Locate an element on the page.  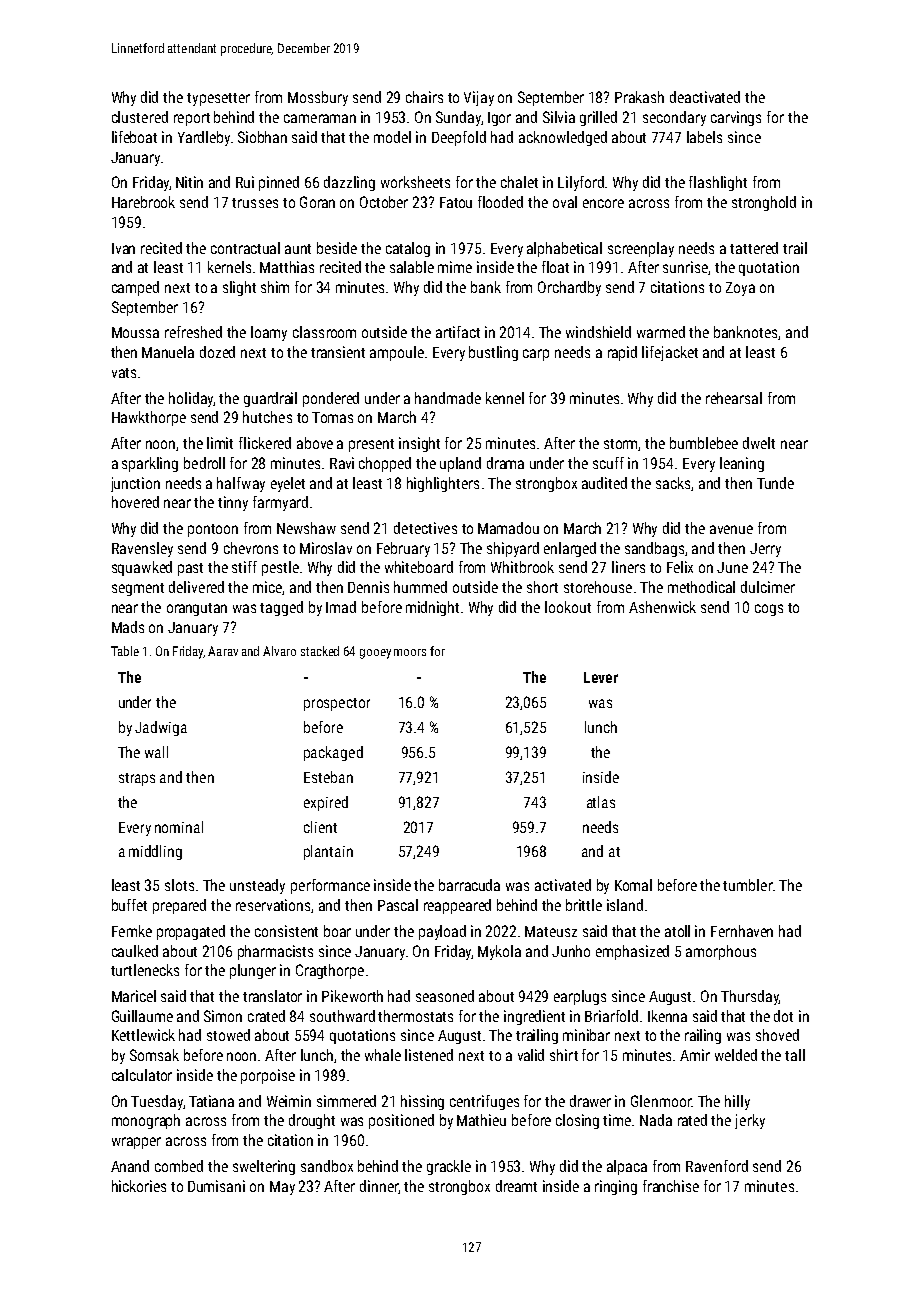
Tatiana is located at coordinates (211, 1101).
